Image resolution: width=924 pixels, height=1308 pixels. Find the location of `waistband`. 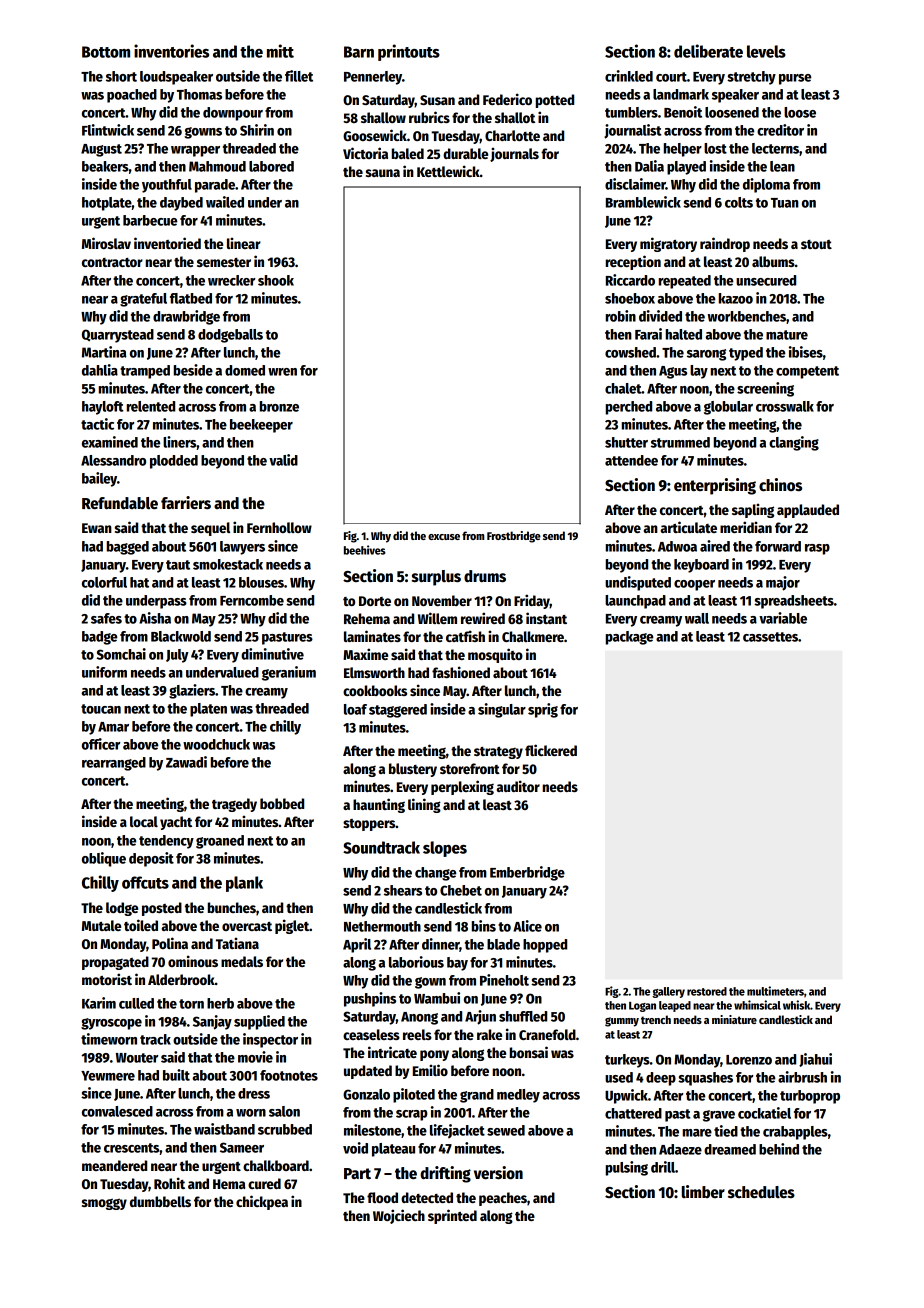

waistband is located at coordinates (224, 1129).
